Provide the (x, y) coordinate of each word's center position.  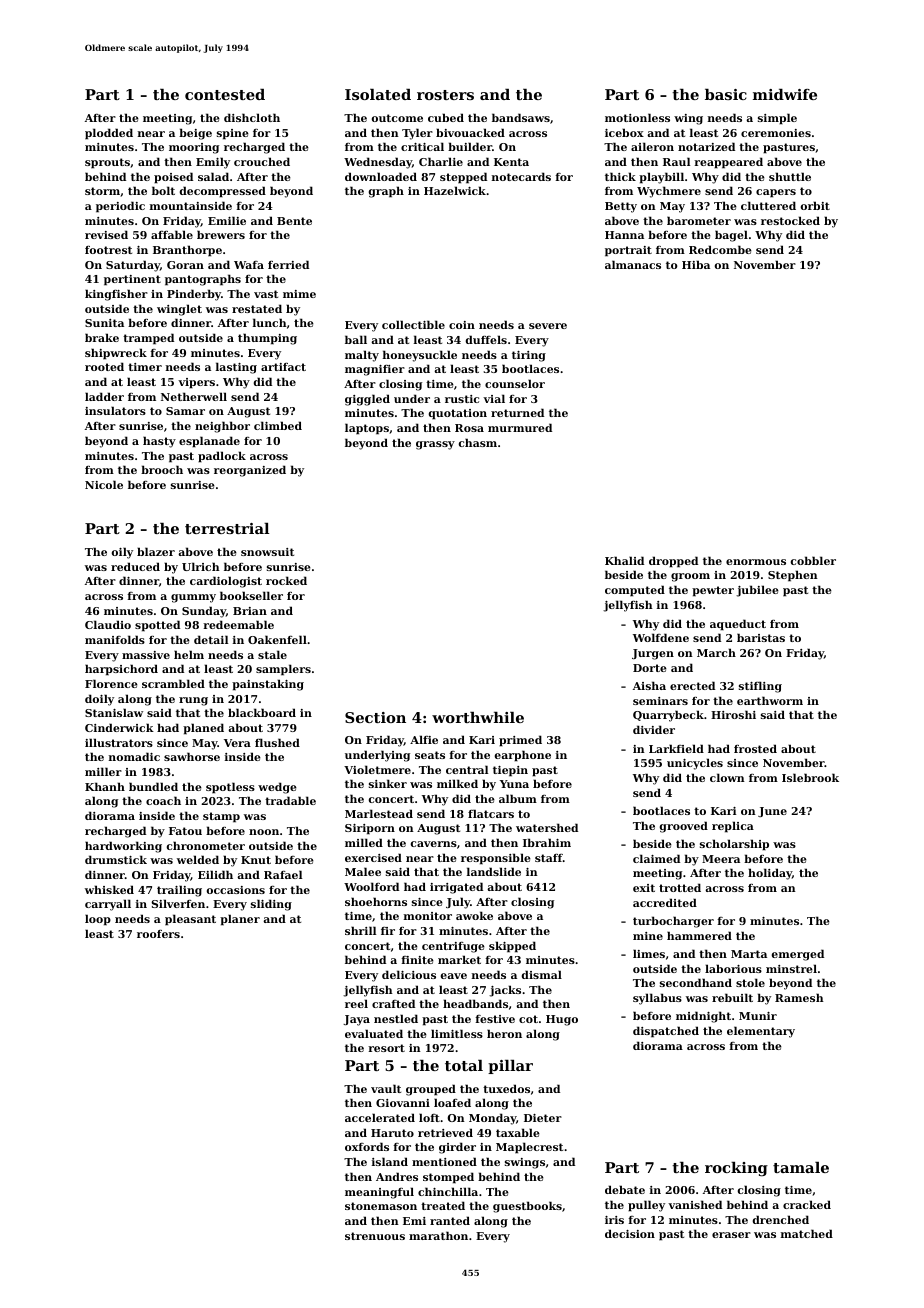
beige (195, 134)
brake (102, 337)
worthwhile (478, 717)
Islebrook (810, 777)
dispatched (666, 1032)
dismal (542, 974)
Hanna (624, 235)
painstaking (268, 685)
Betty (621, 207)
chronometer (206, 845)
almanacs (633, 264)
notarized (706, 146)
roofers (158, 934)
